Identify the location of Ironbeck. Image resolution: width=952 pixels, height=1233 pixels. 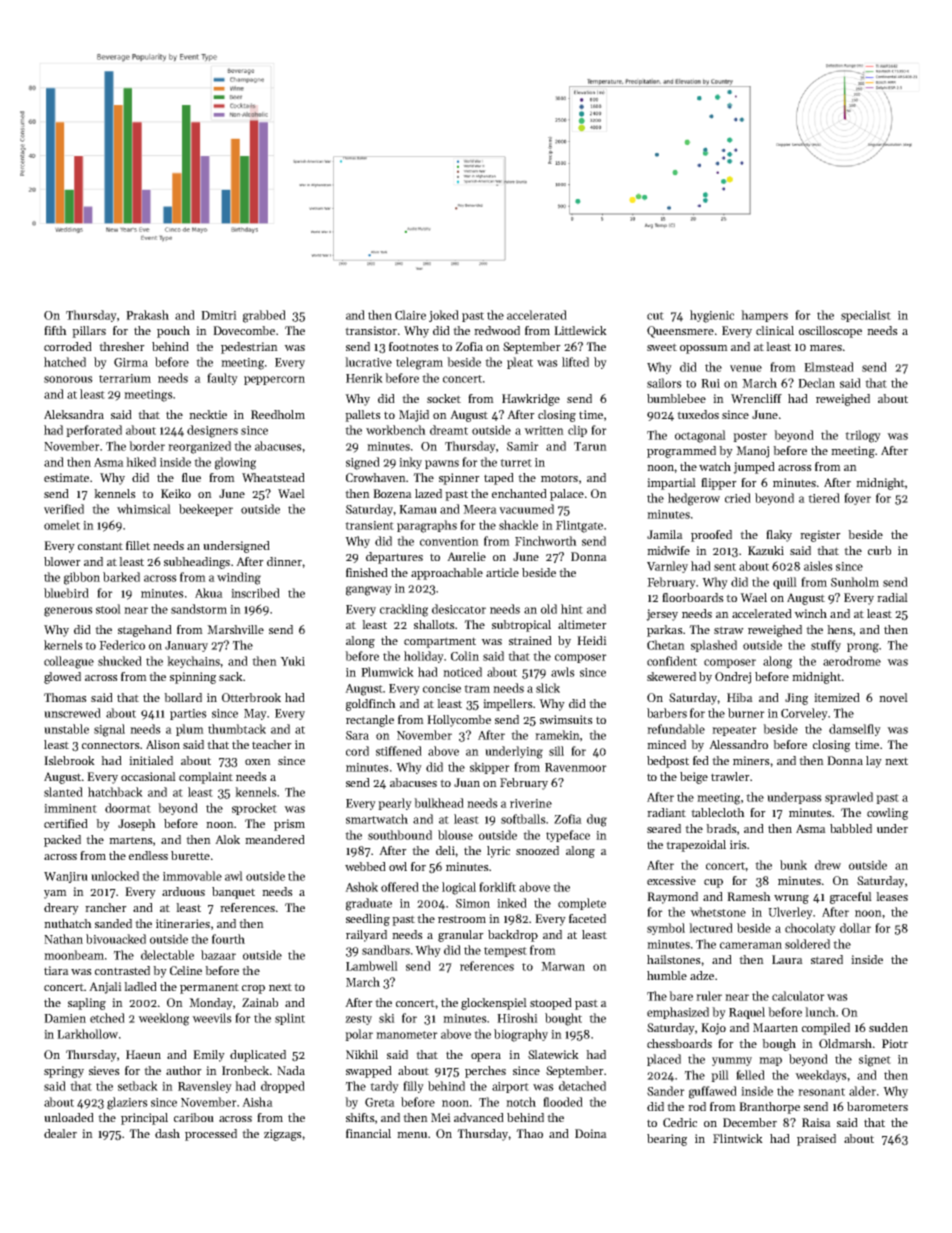
(245, 1070).
